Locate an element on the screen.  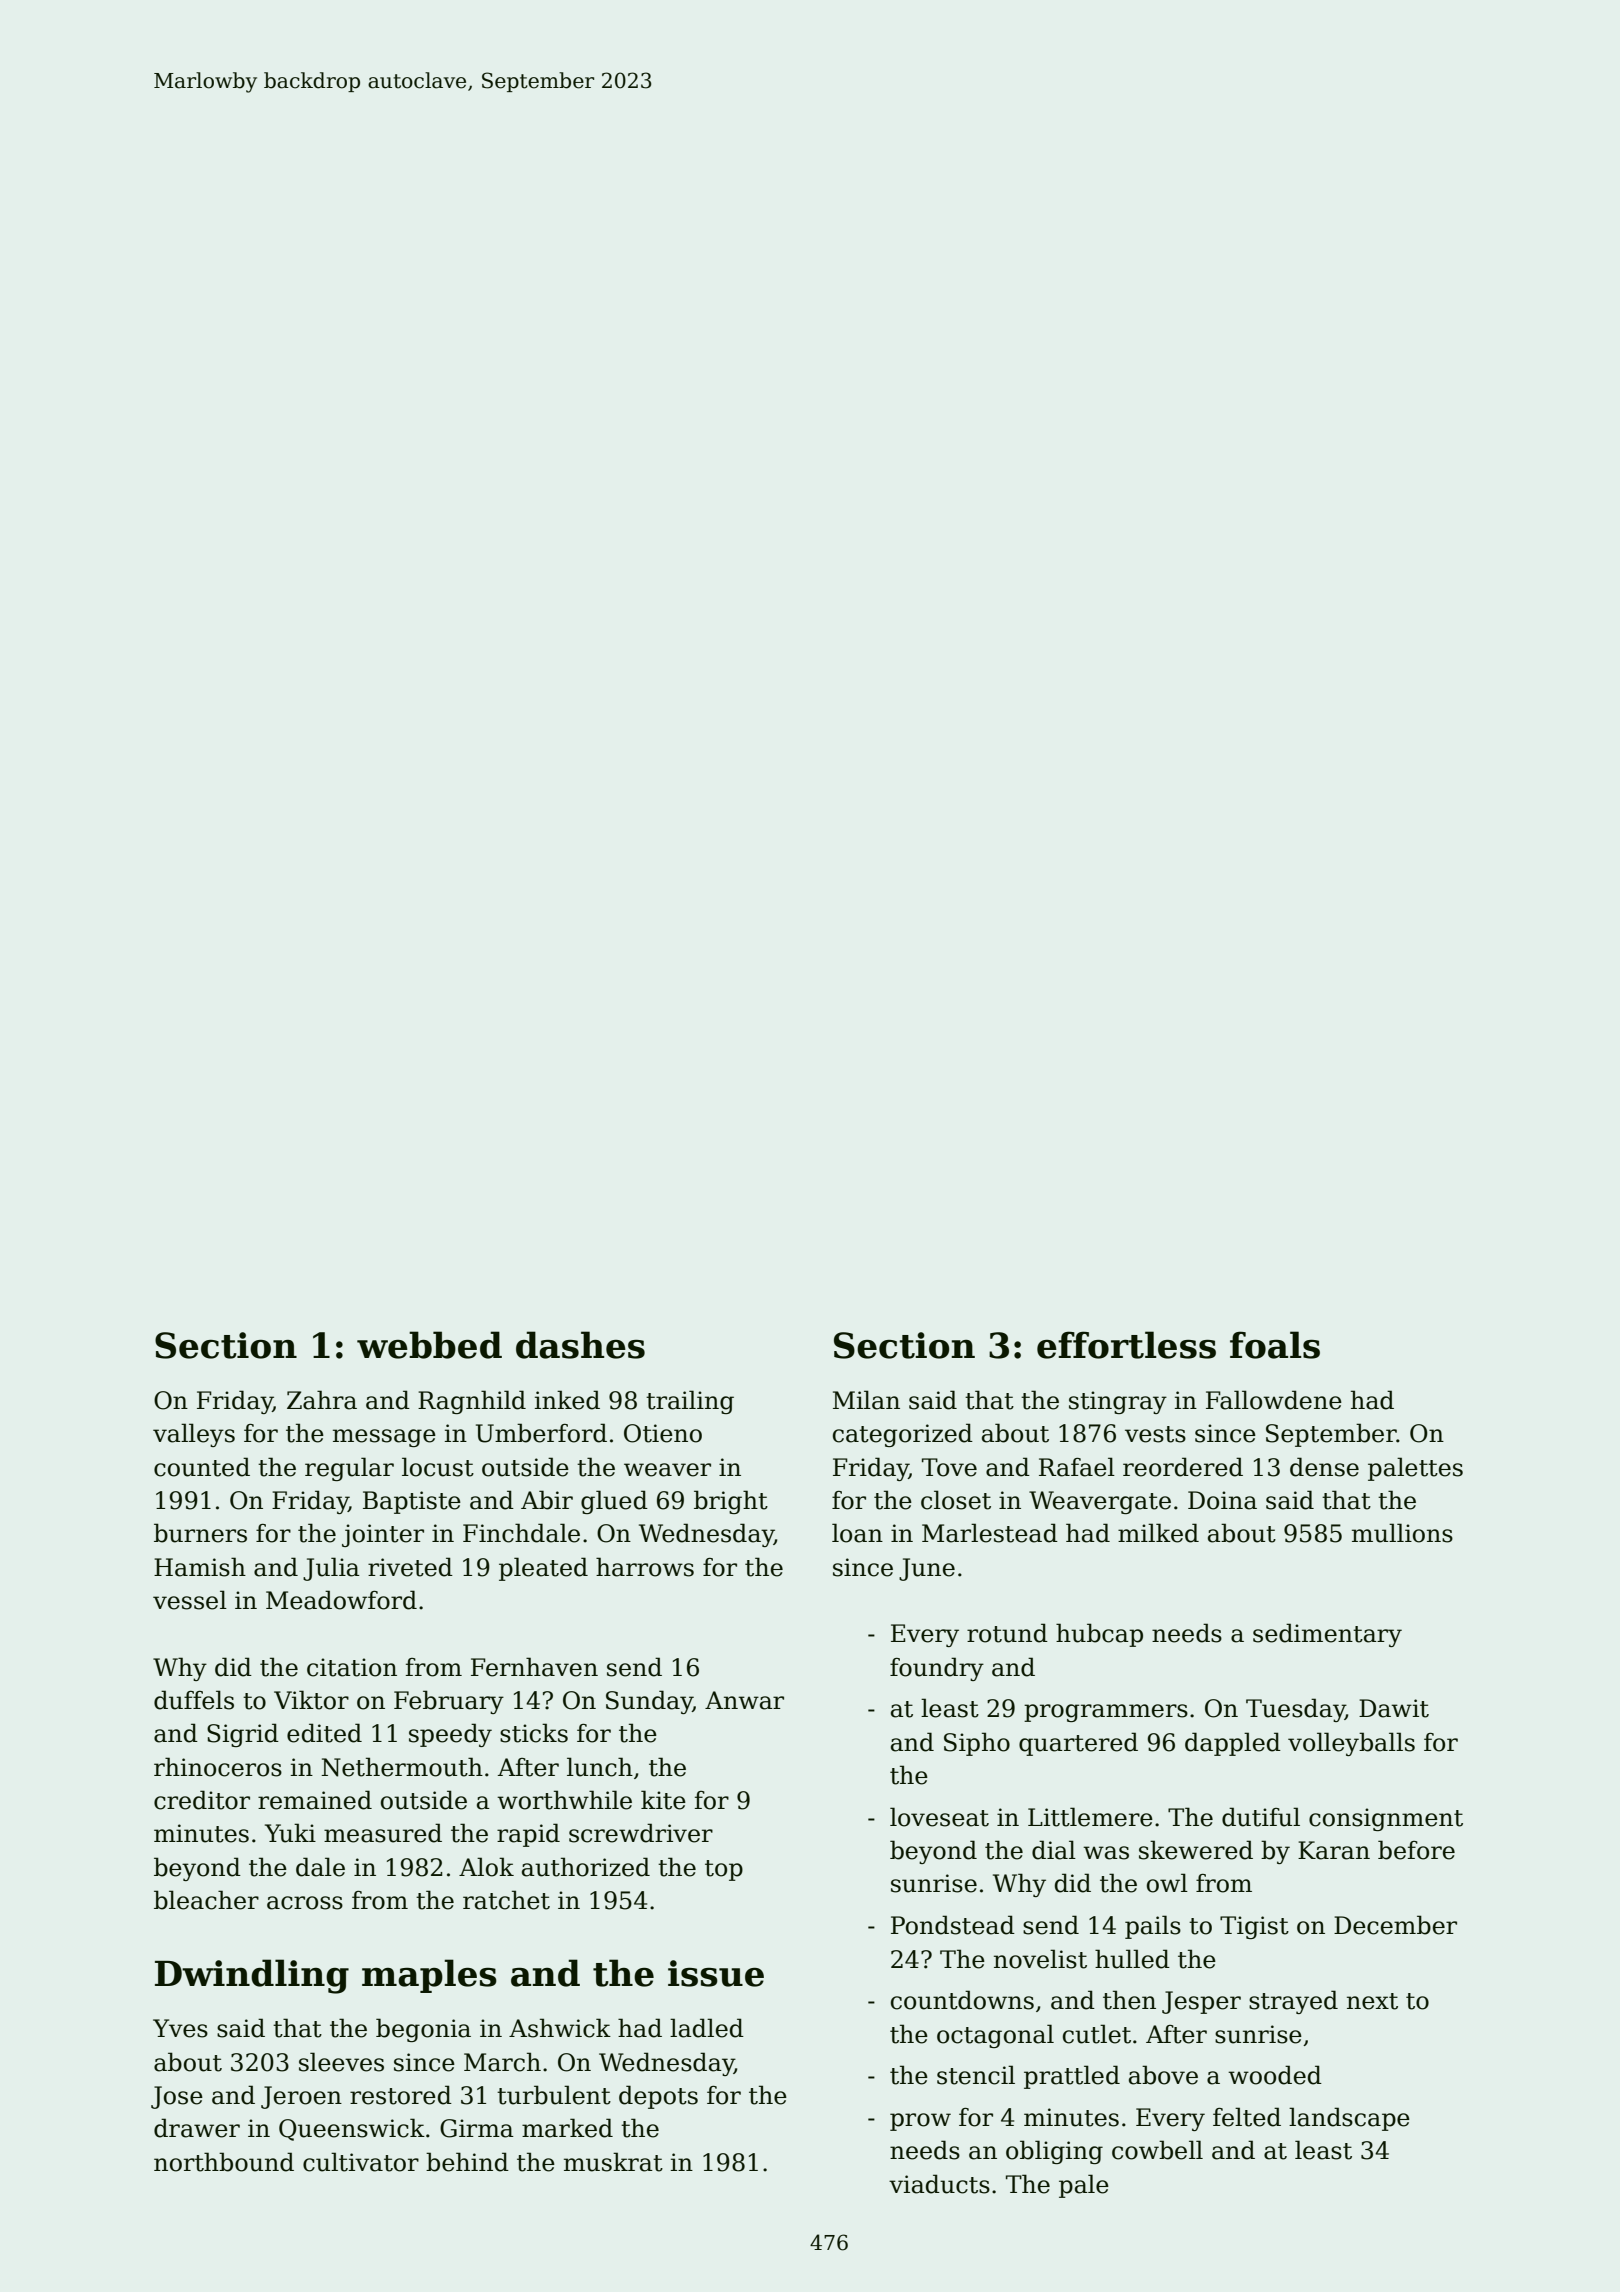
bright is located at coordinates (731, 1502).
